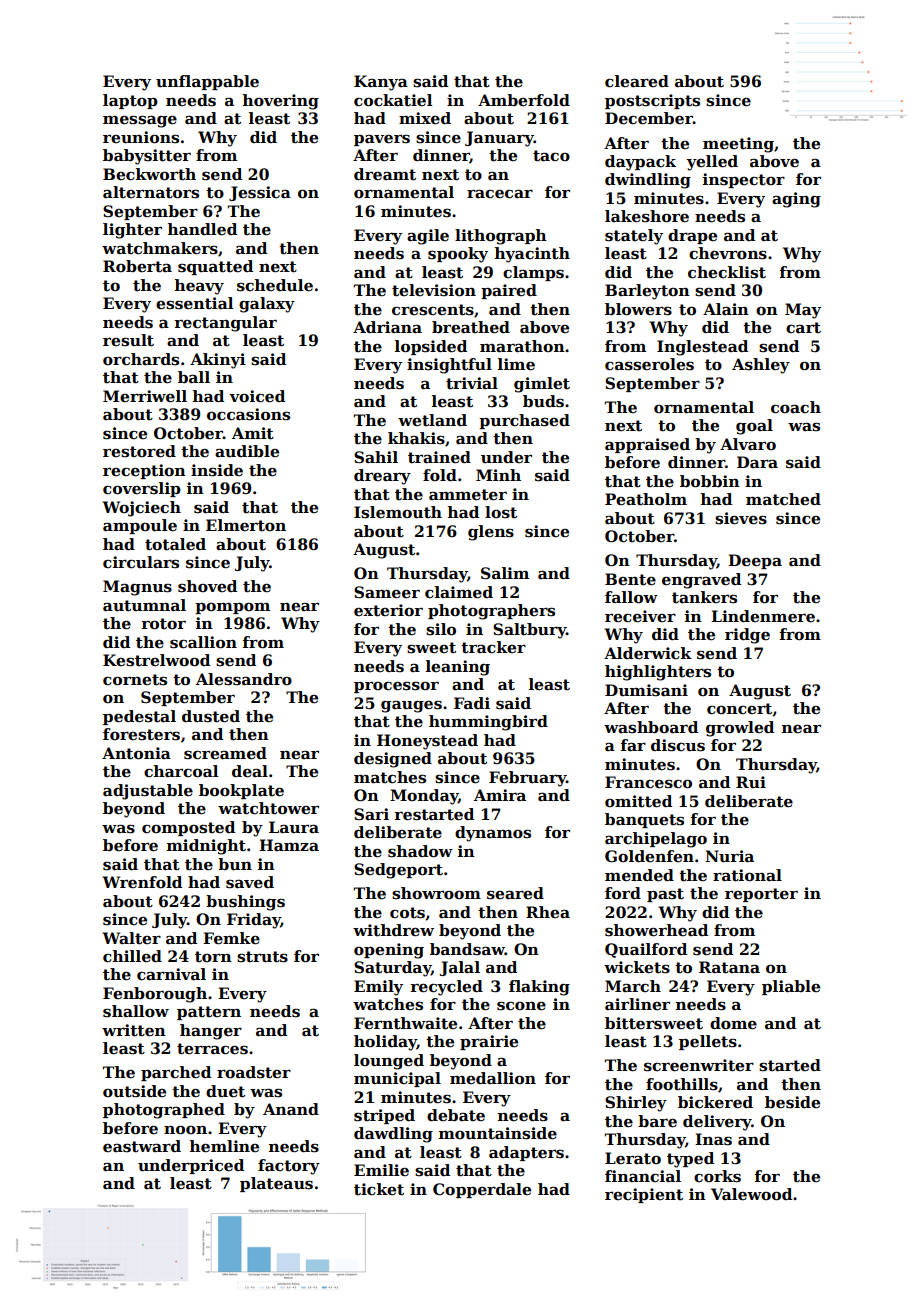 The width and height of the page is (924, 1308). I want to click on lost, so click(501, 512).
